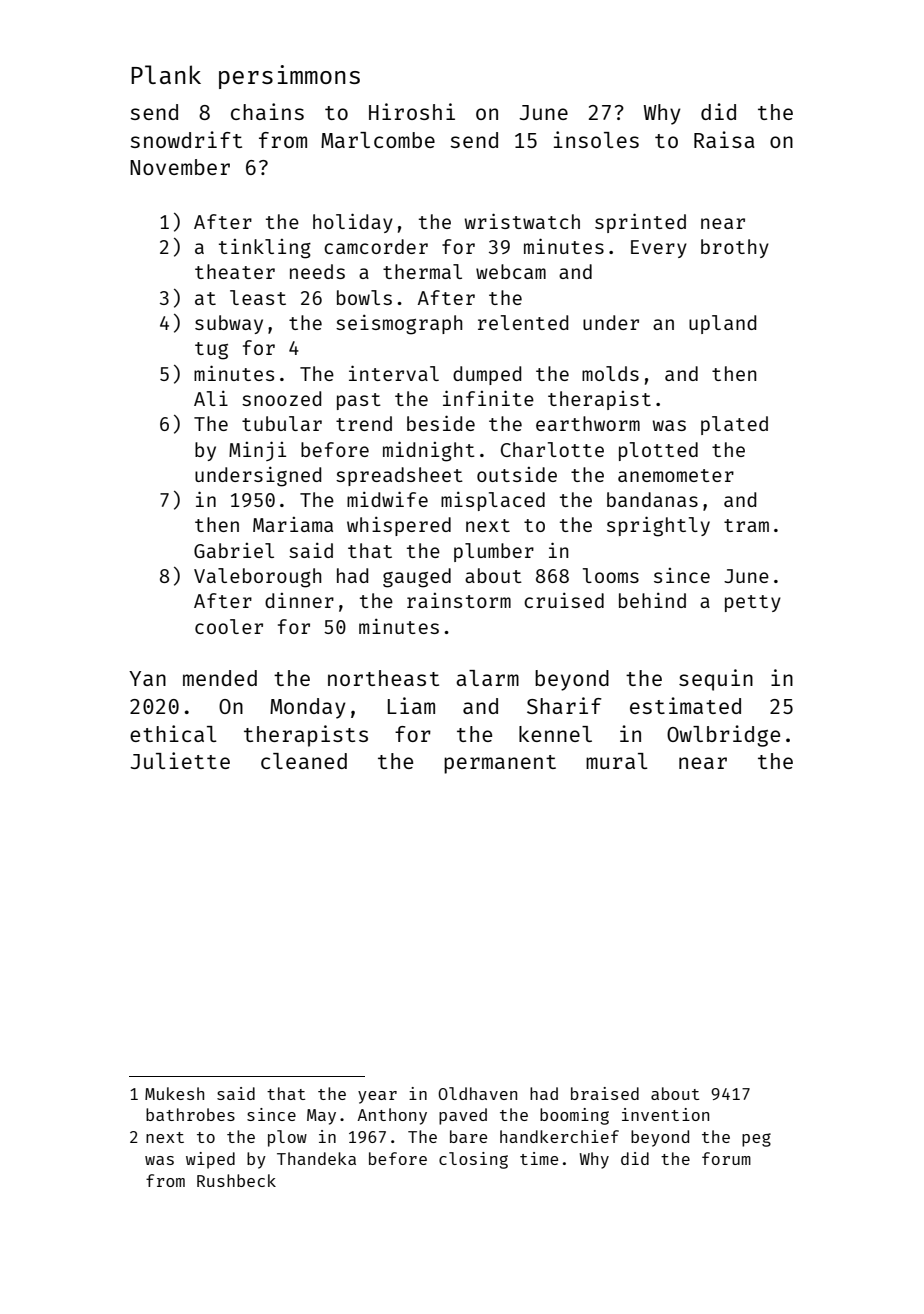  Describe the element at coordinates (724, 139) in the document. I see `Raisa` at that location.
